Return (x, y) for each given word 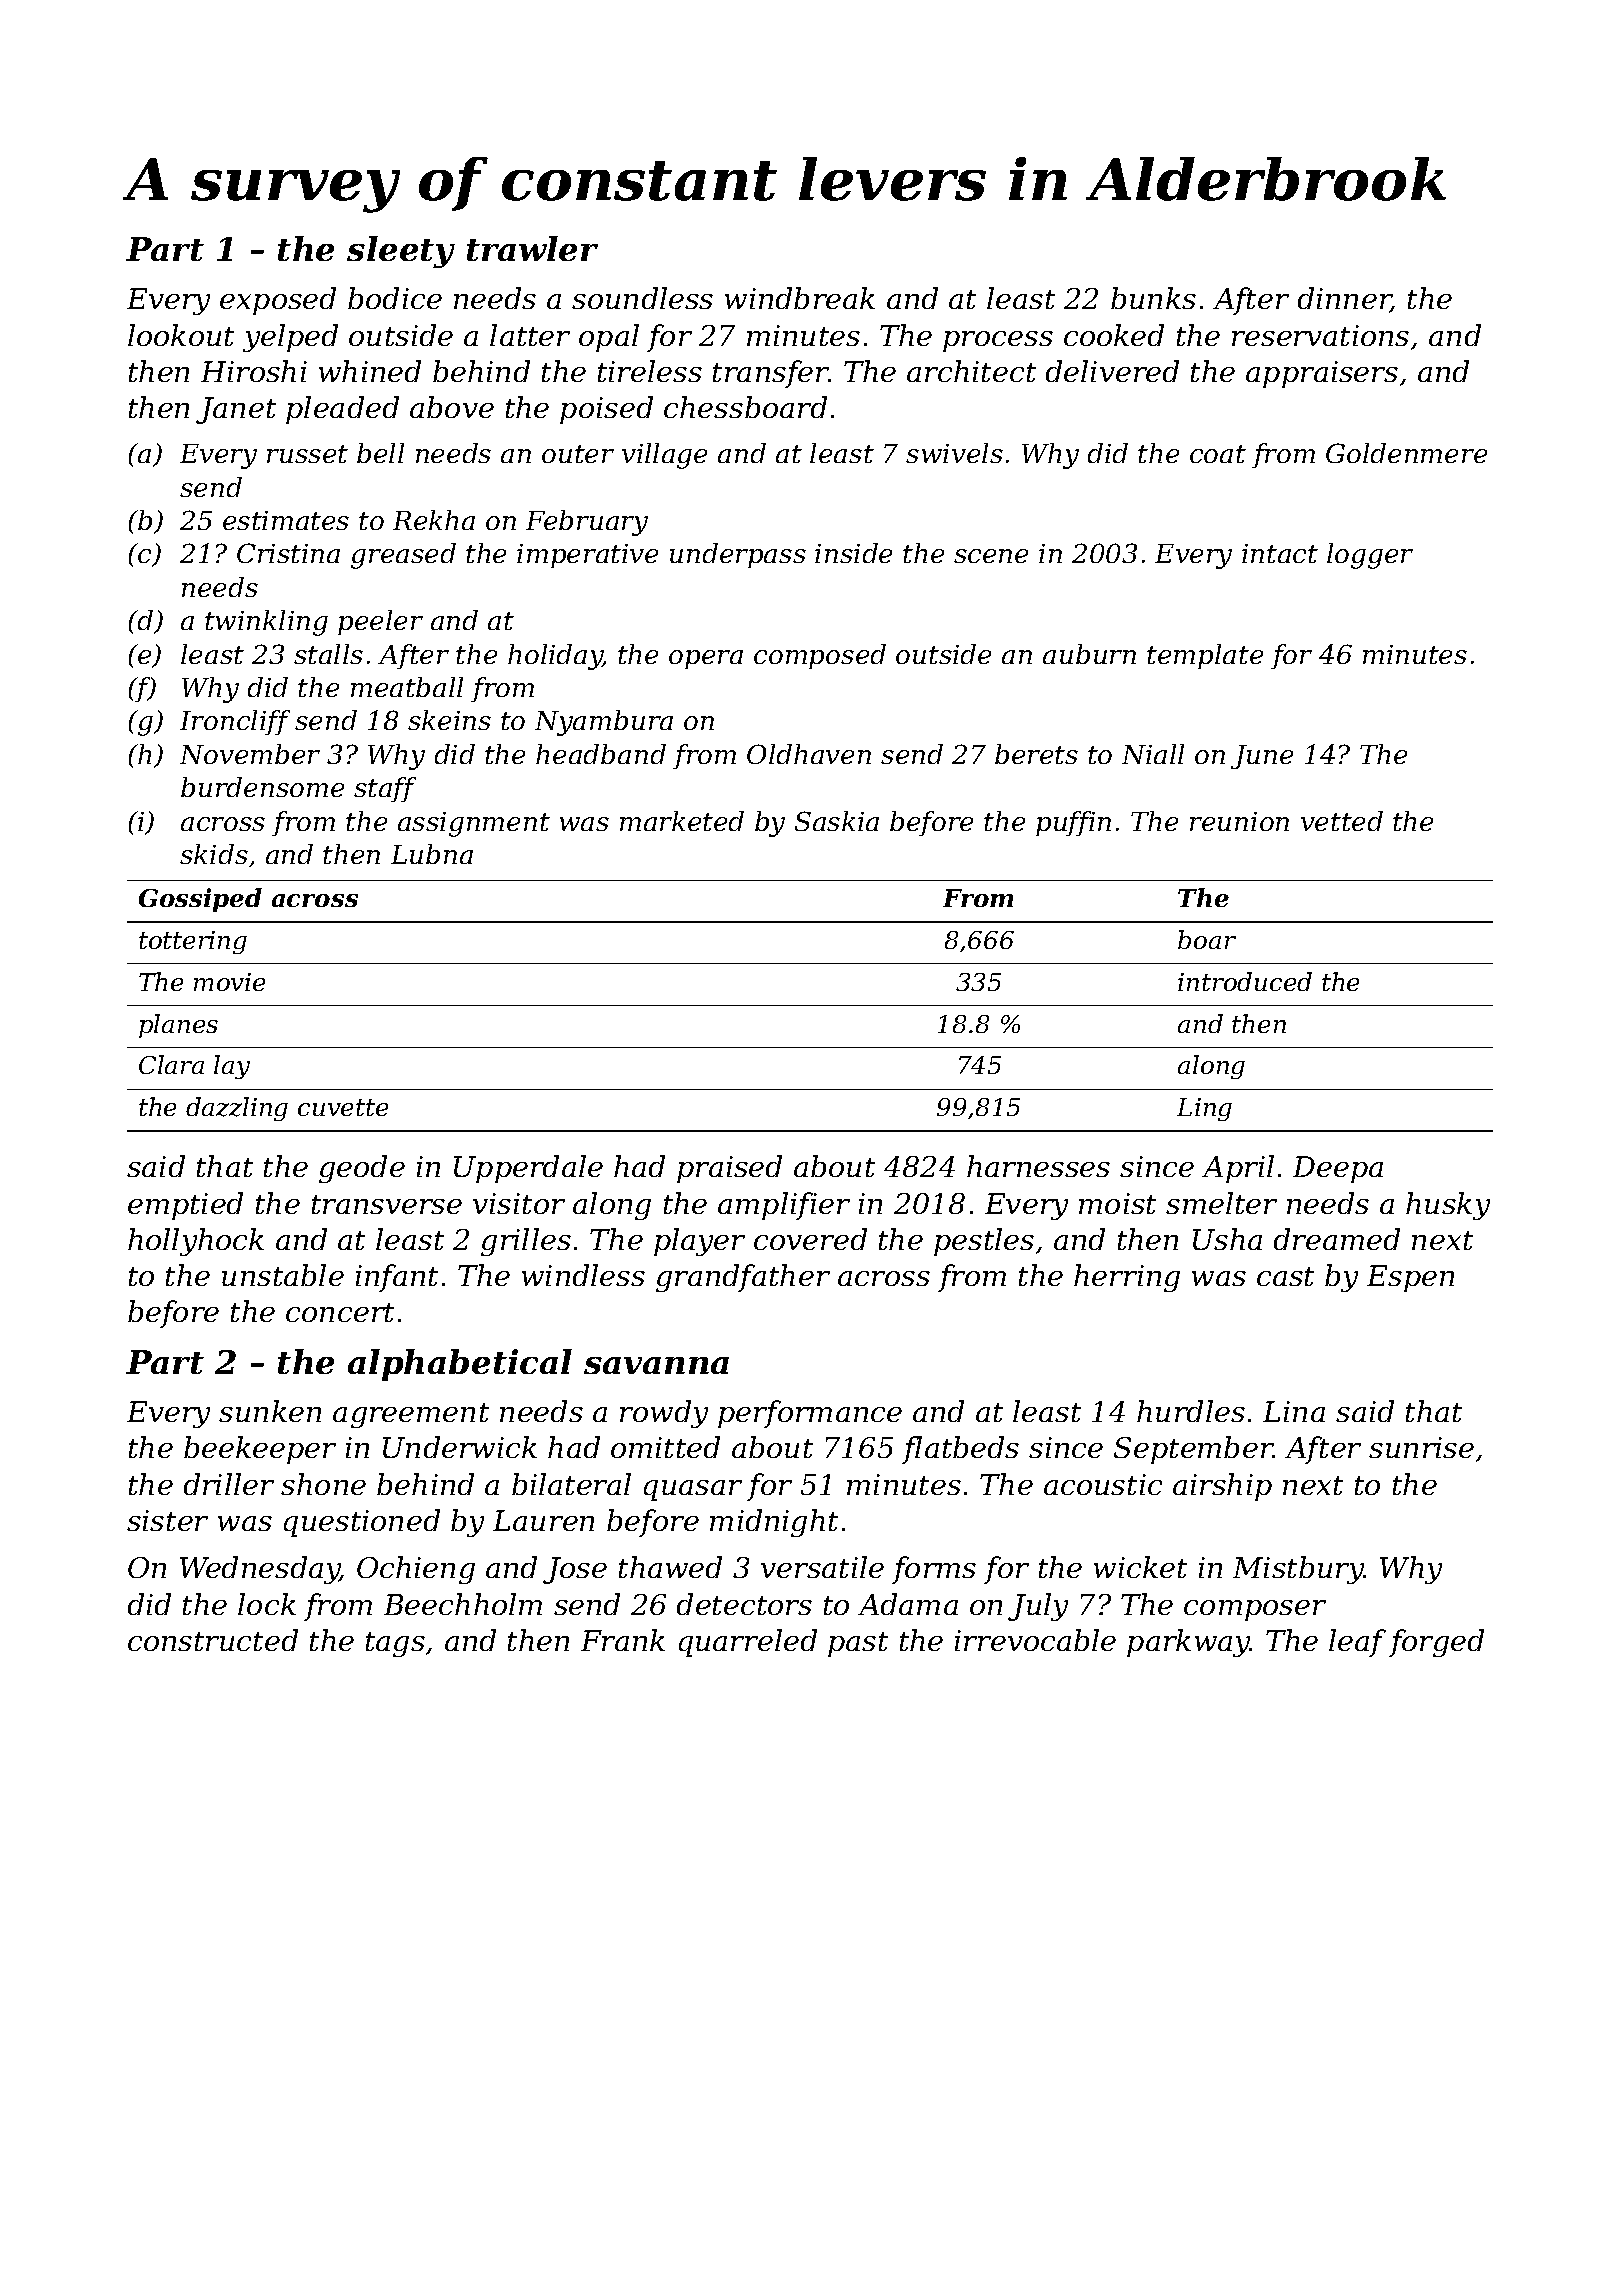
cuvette (343, 1107)
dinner (1344, 300)
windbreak (800, 298)
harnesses (1038, 1166)
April (1238, 1169)
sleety (401, 252)
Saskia (837, 821)
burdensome (262, 787)
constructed (213, 1640)
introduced (1245, 981)
